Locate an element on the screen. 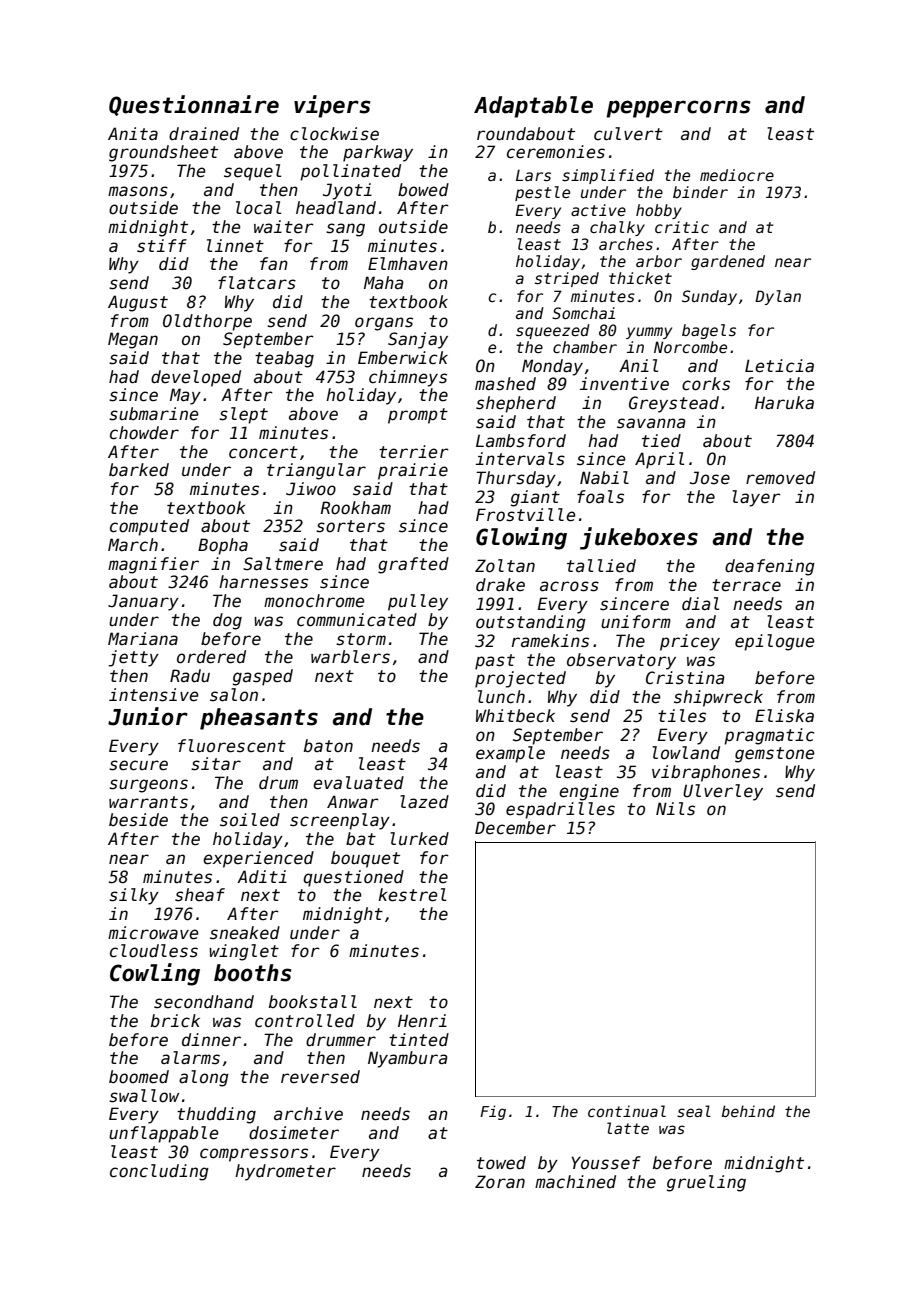  December is located at coordinates (515, 828).
